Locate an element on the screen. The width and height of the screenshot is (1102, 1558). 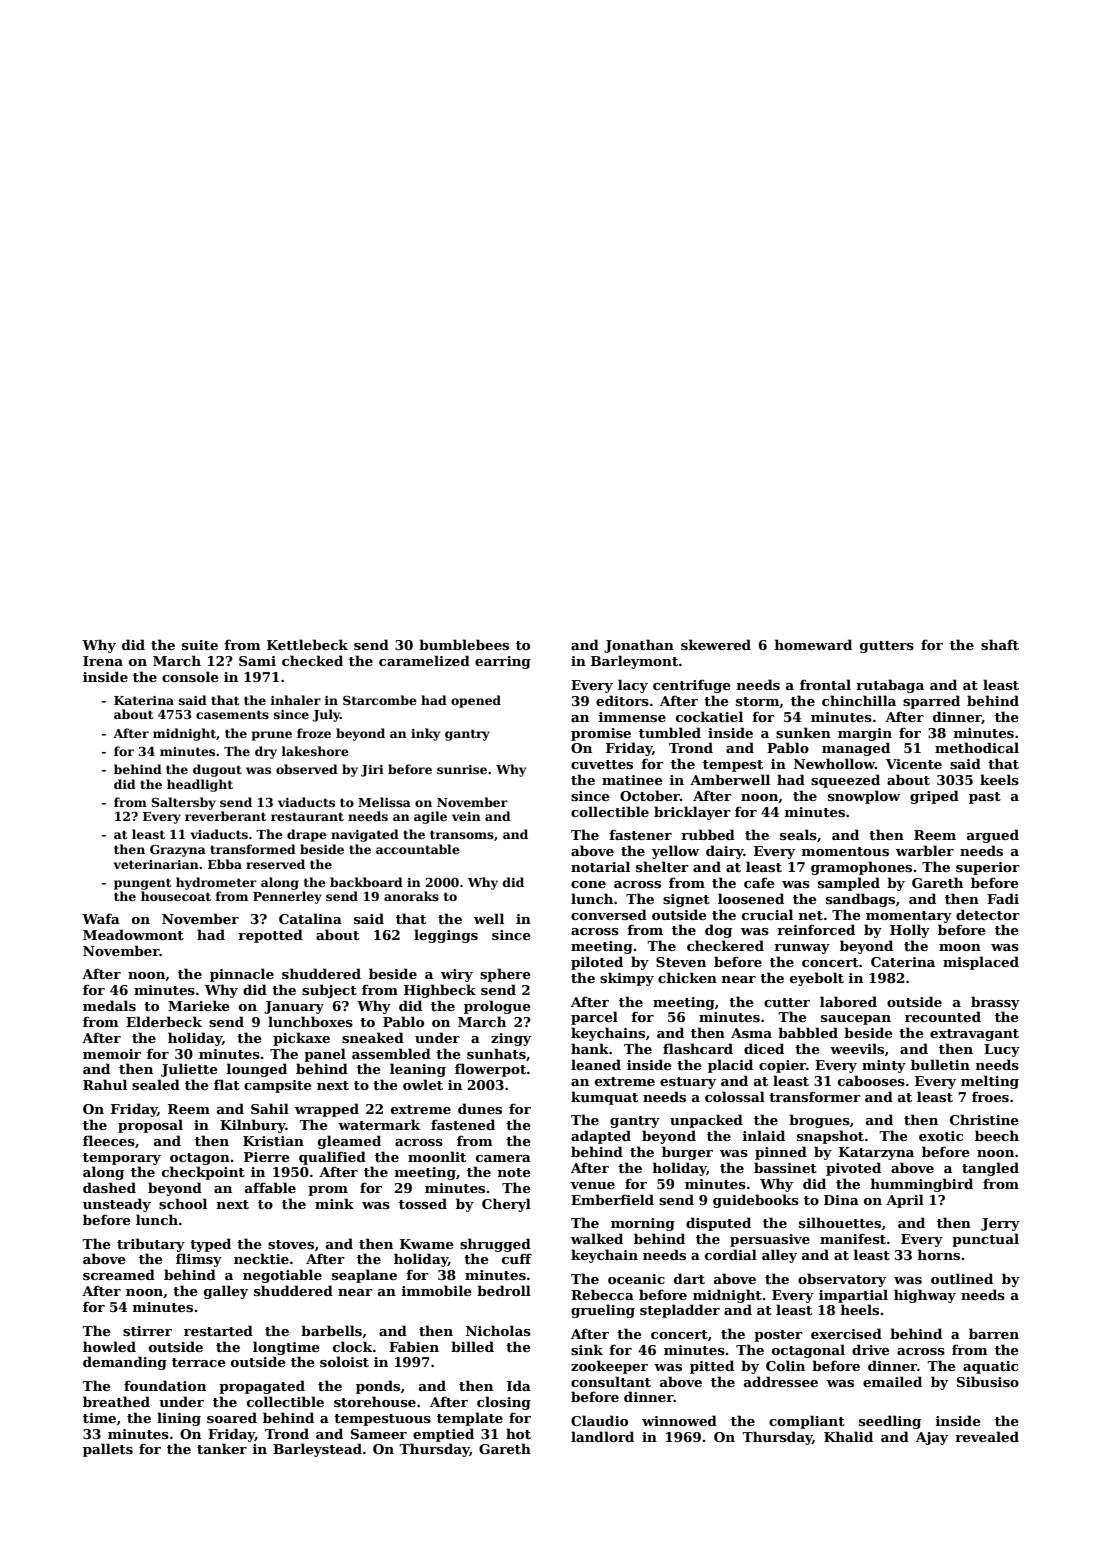
observatory is located at coordinates (842, 1280).
